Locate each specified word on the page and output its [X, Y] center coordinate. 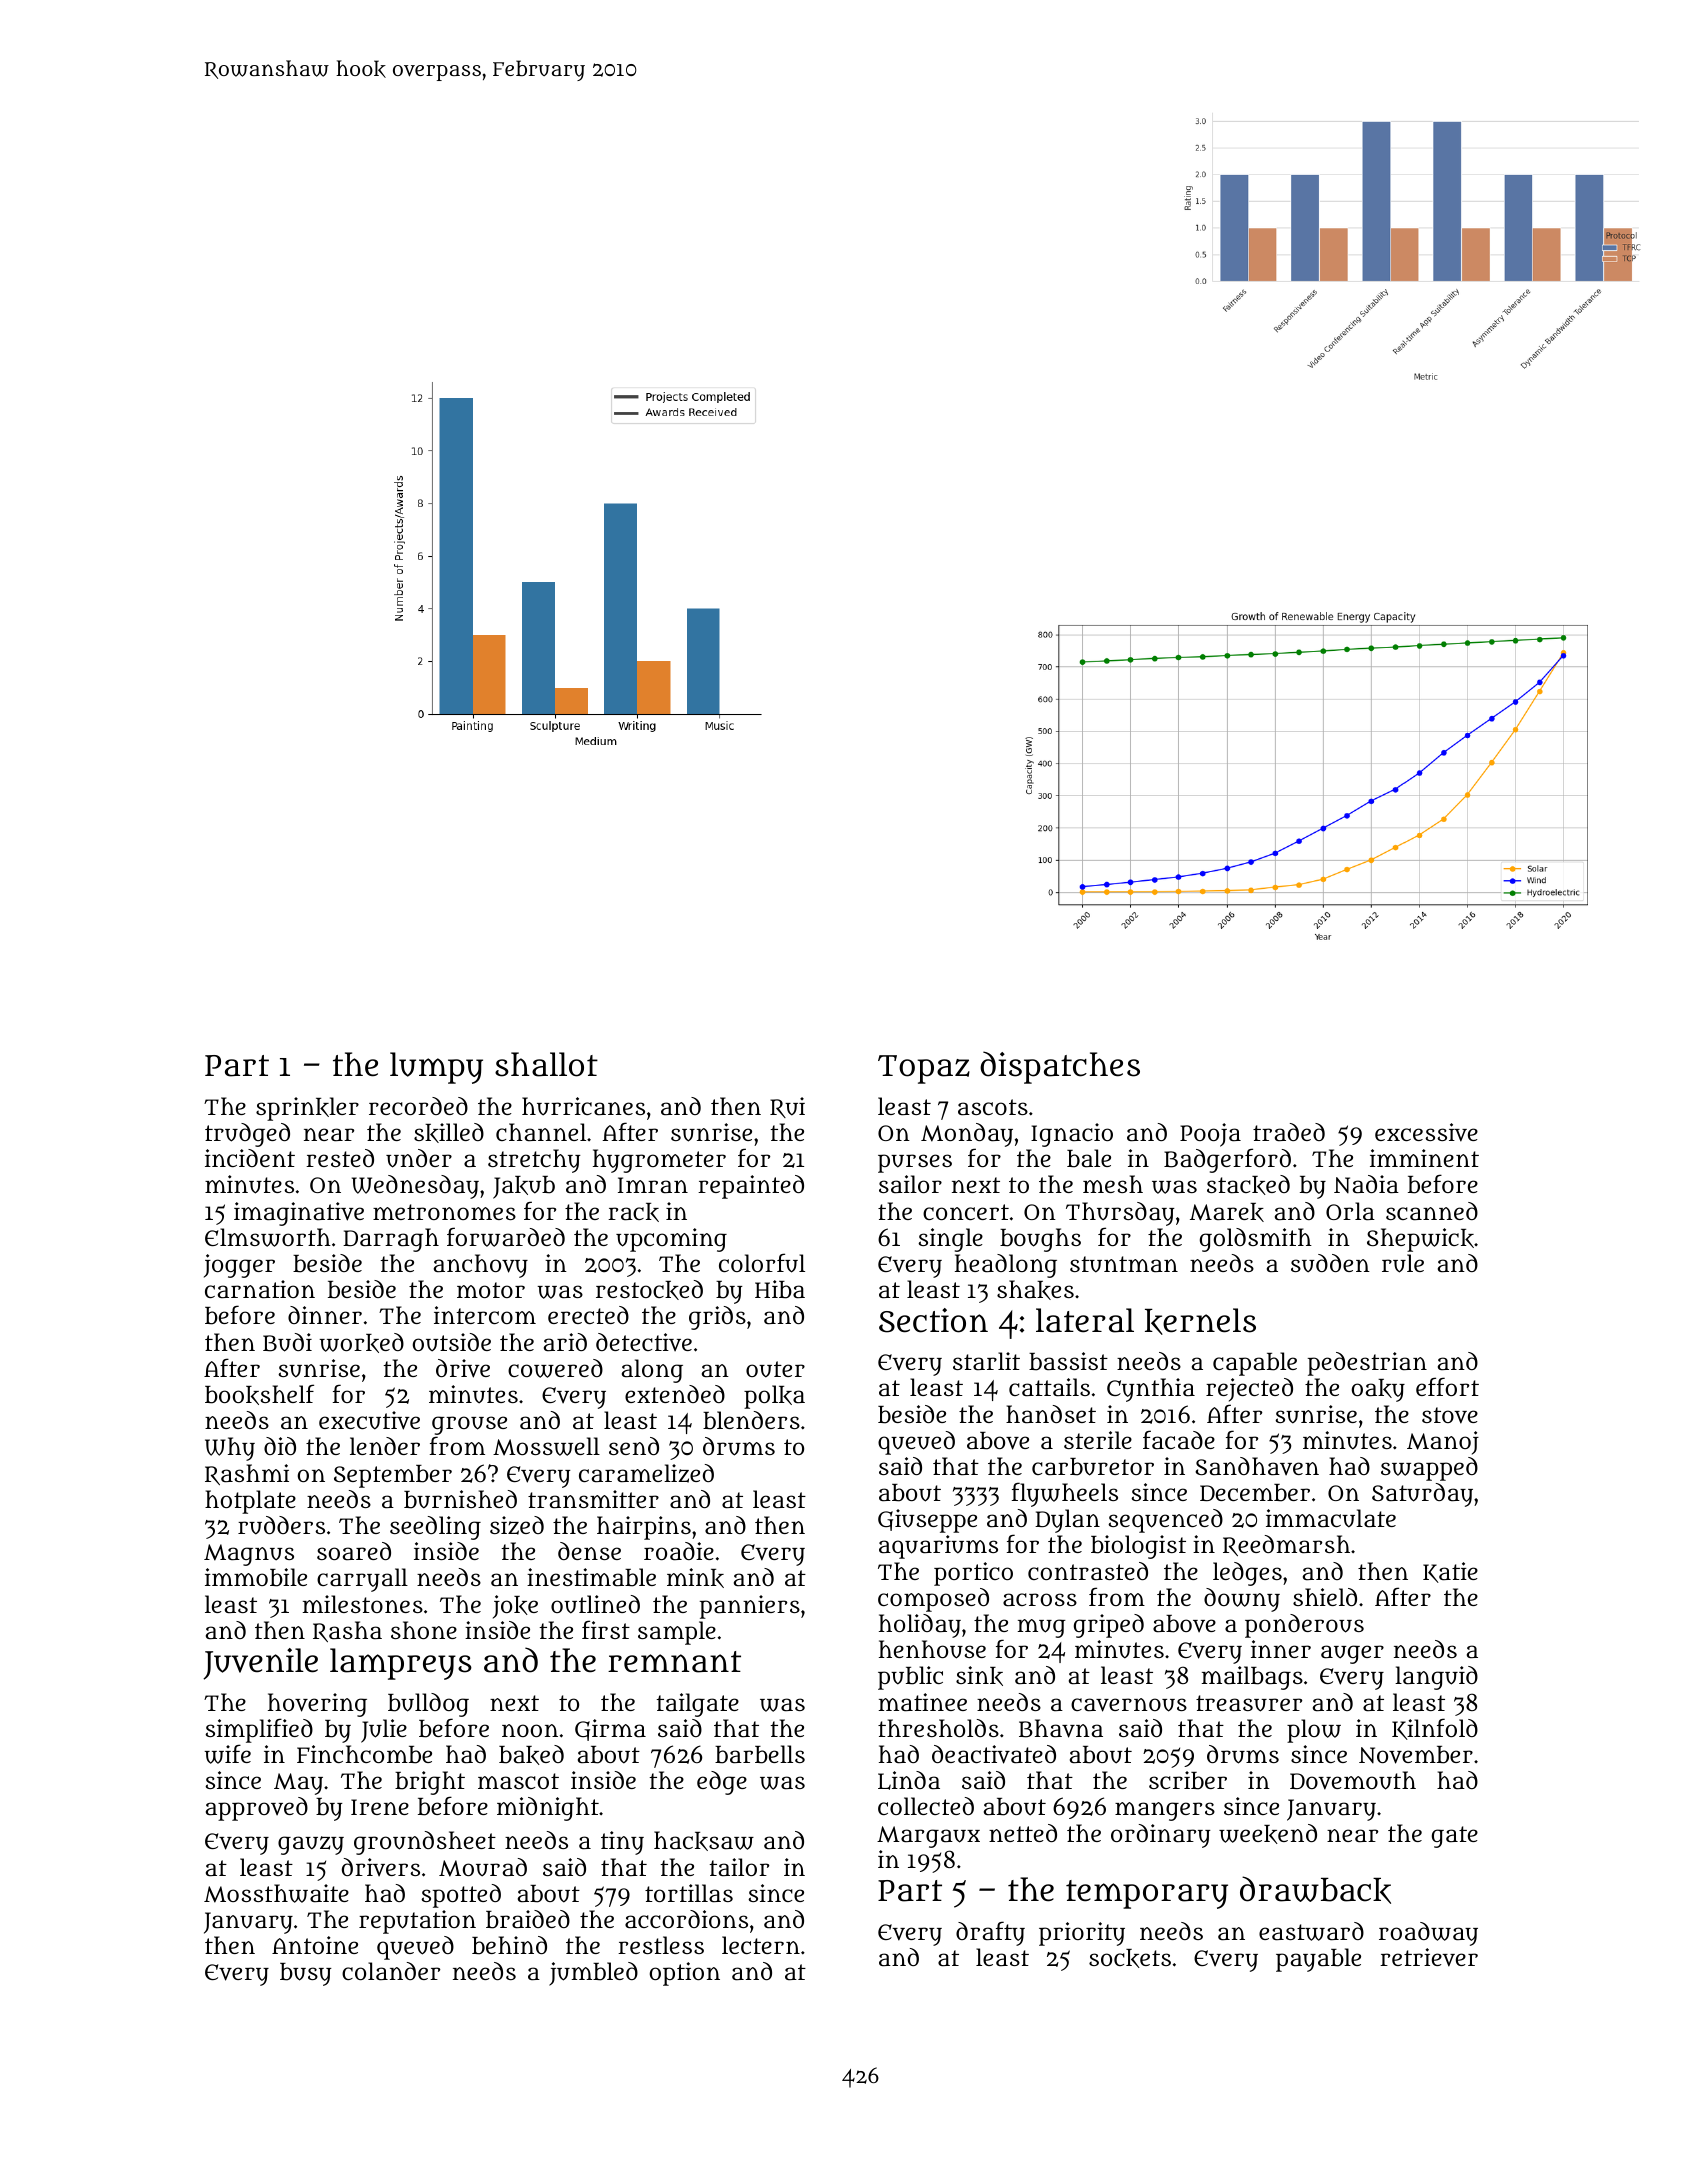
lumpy [436, 1068]
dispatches [1060, 1067]
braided [528, 1919]
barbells [760, 1754]
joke [515, 1607]
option [685, 1974]
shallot [546, 1064]
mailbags [1252, 1678]
